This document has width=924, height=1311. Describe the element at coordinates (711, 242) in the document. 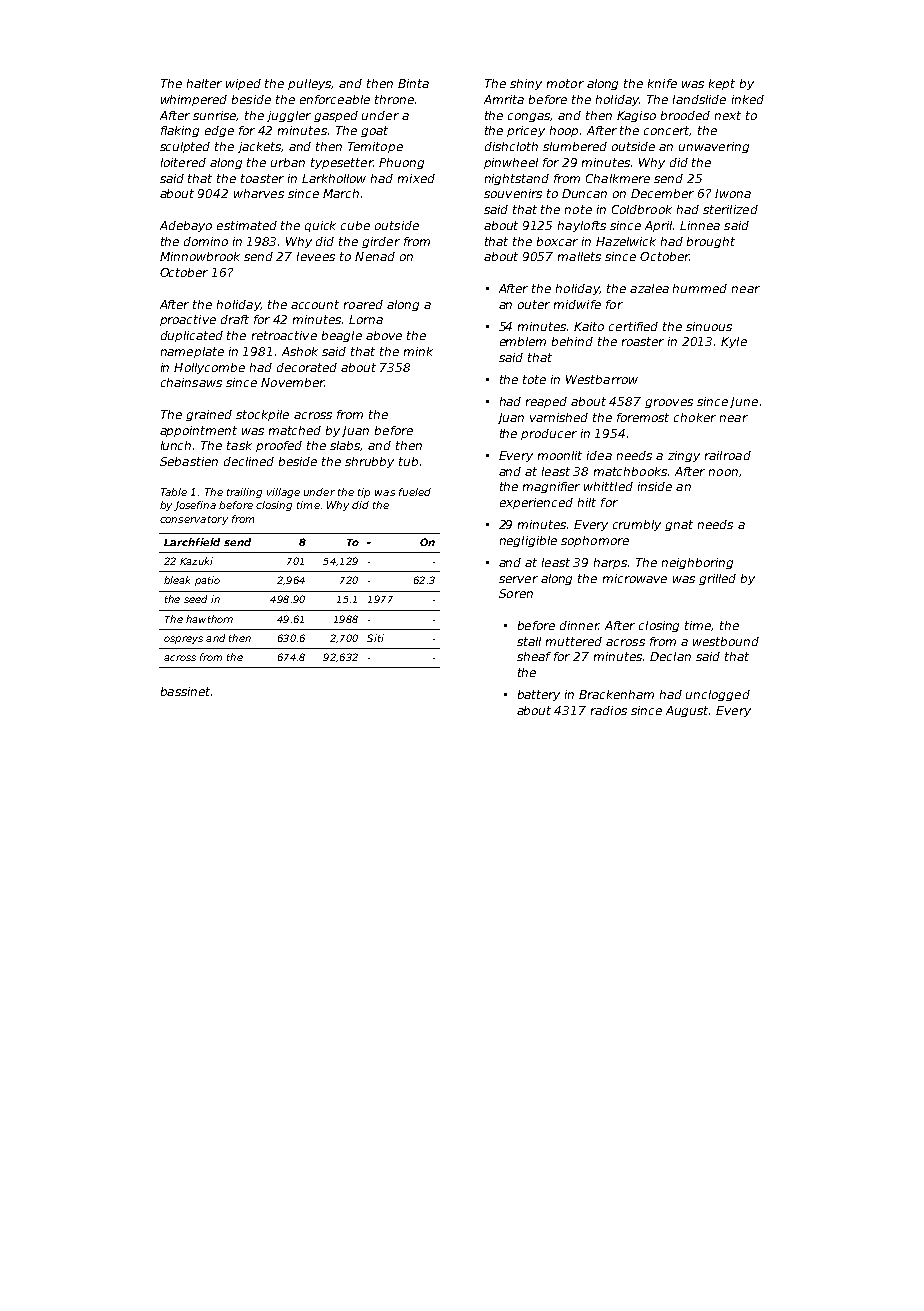

I see `brought` at that location.
